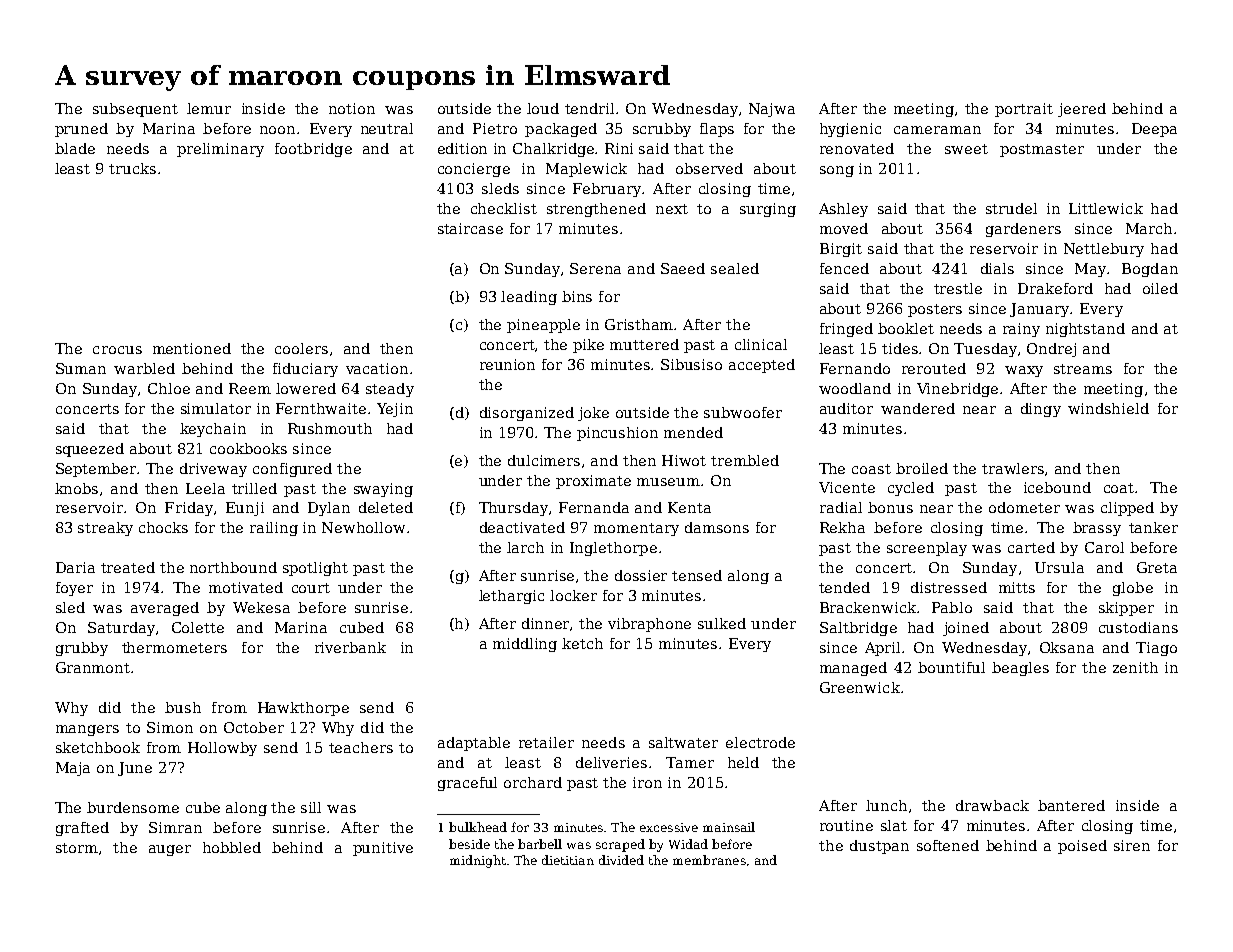  Describe the element at coordinates (1082, 110) in the screenshot. I see `jeered` at that location.
